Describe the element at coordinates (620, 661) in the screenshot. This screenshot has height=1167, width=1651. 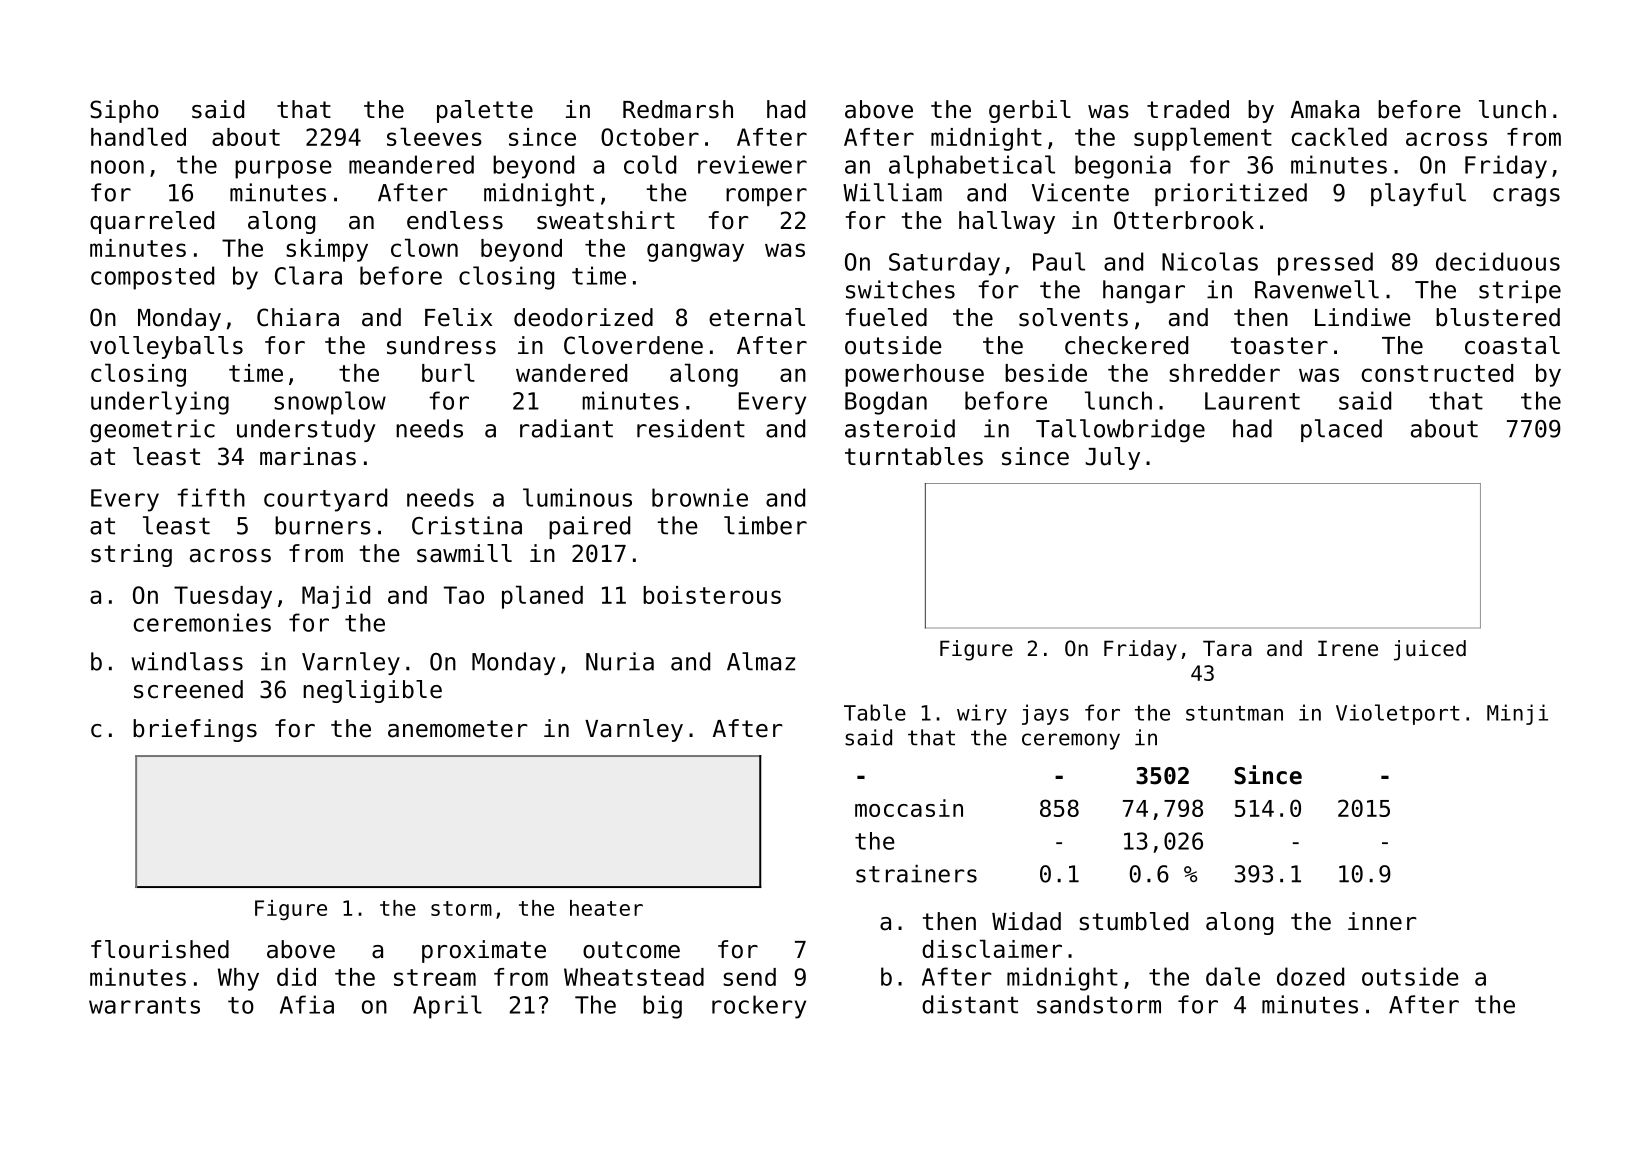
I see `Nuria` at that location.
